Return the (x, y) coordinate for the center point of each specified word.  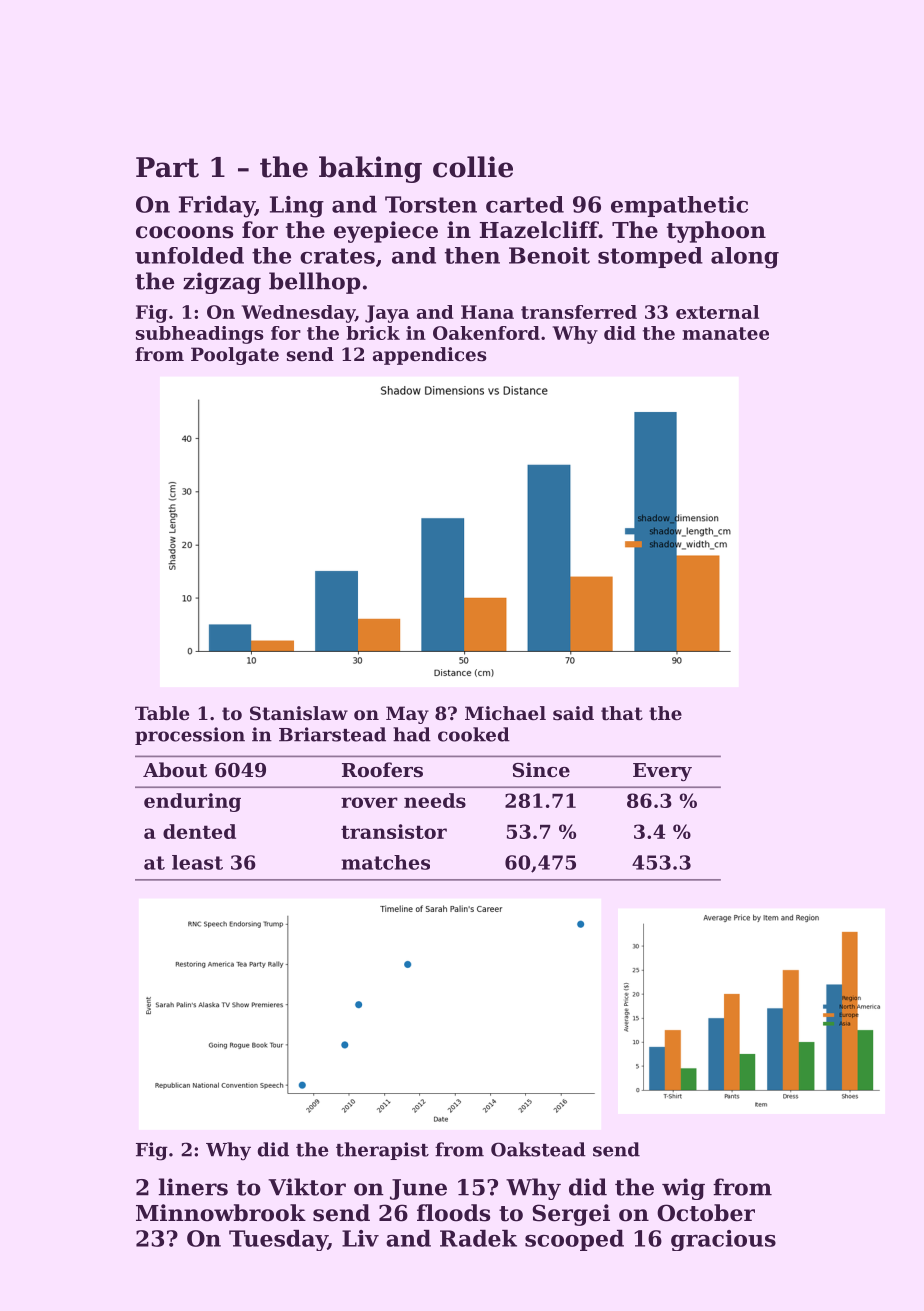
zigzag (222, 283)
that (622, 713)
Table (162, 713)
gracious (723, 1240)
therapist (382, 1151)
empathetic (679, 206)
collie (473, 167)
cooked (474, 734)
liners (193, 1187)
